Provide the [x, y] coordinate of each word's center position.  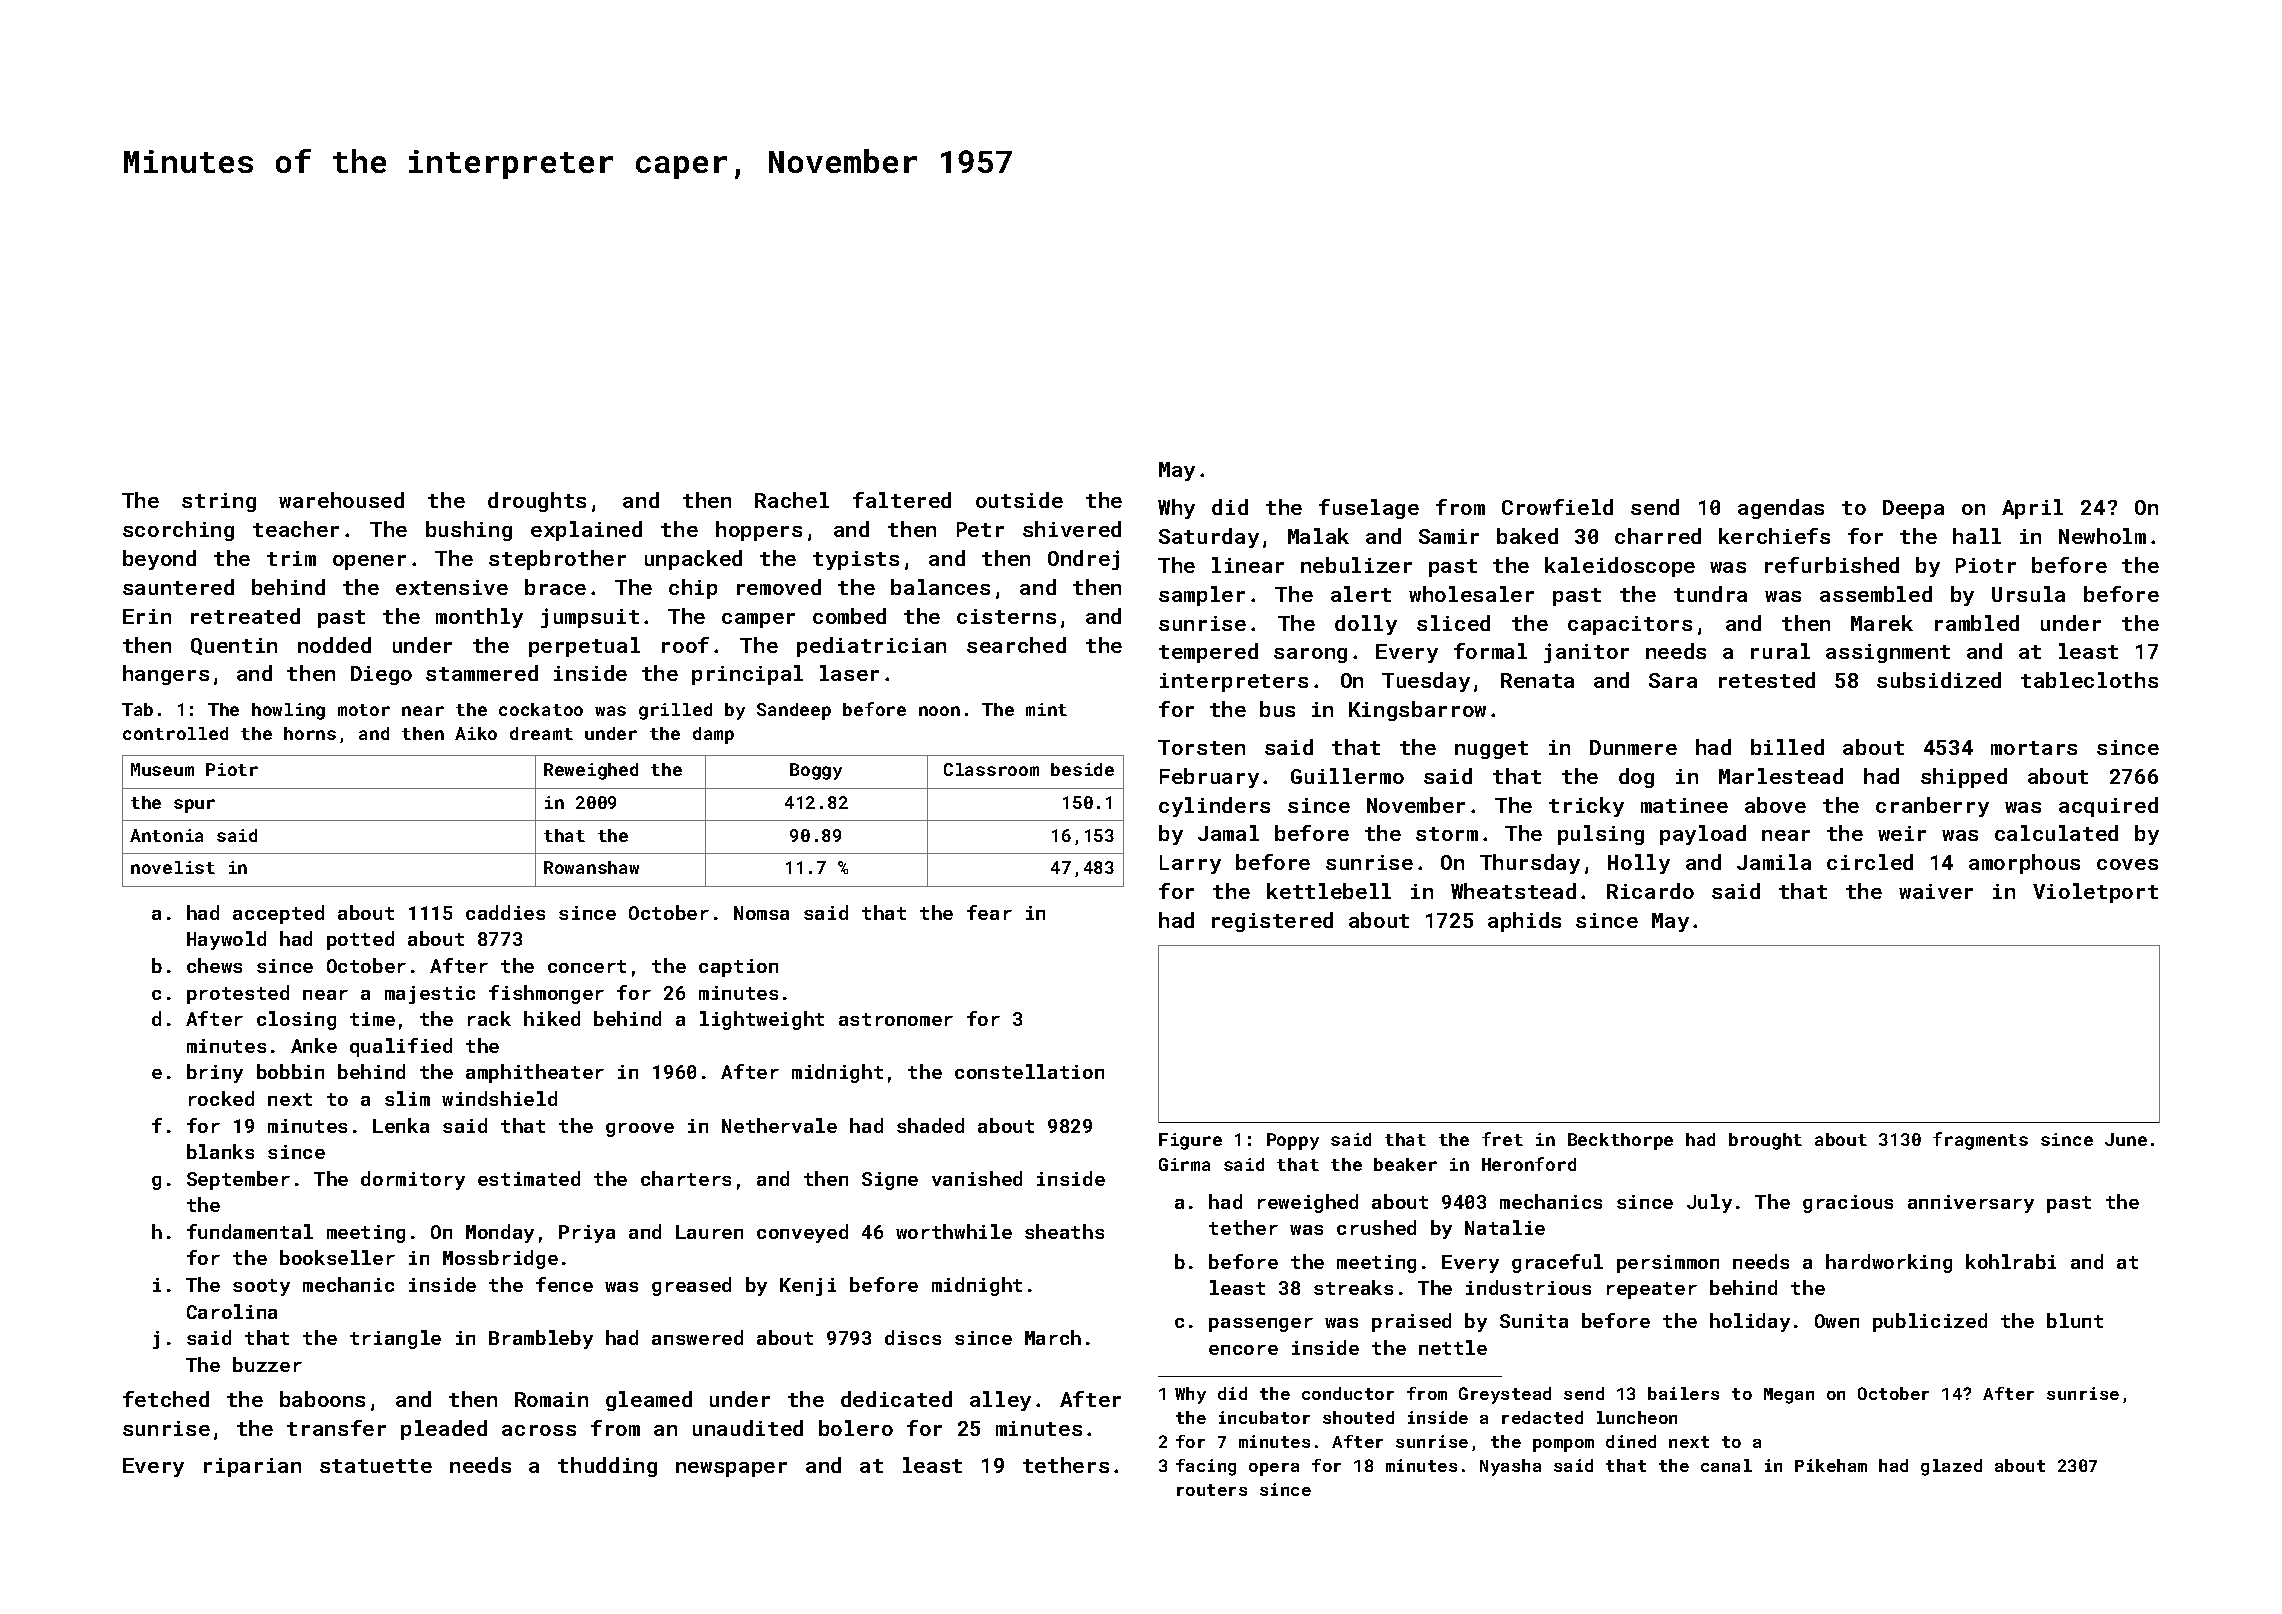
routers [1212, 1490]
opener [369, 562]
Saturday [1209, 538]
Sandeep [794, 711]
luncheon [1637, 1417]
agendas [1781, 509]
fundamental [250, 1231]
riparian [252, 1467]
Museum [162, 769]
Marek [1882, 623]
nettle [1453, 1347]
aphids [1524, 922]
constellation [1029, 1071]
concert [587, 966]
